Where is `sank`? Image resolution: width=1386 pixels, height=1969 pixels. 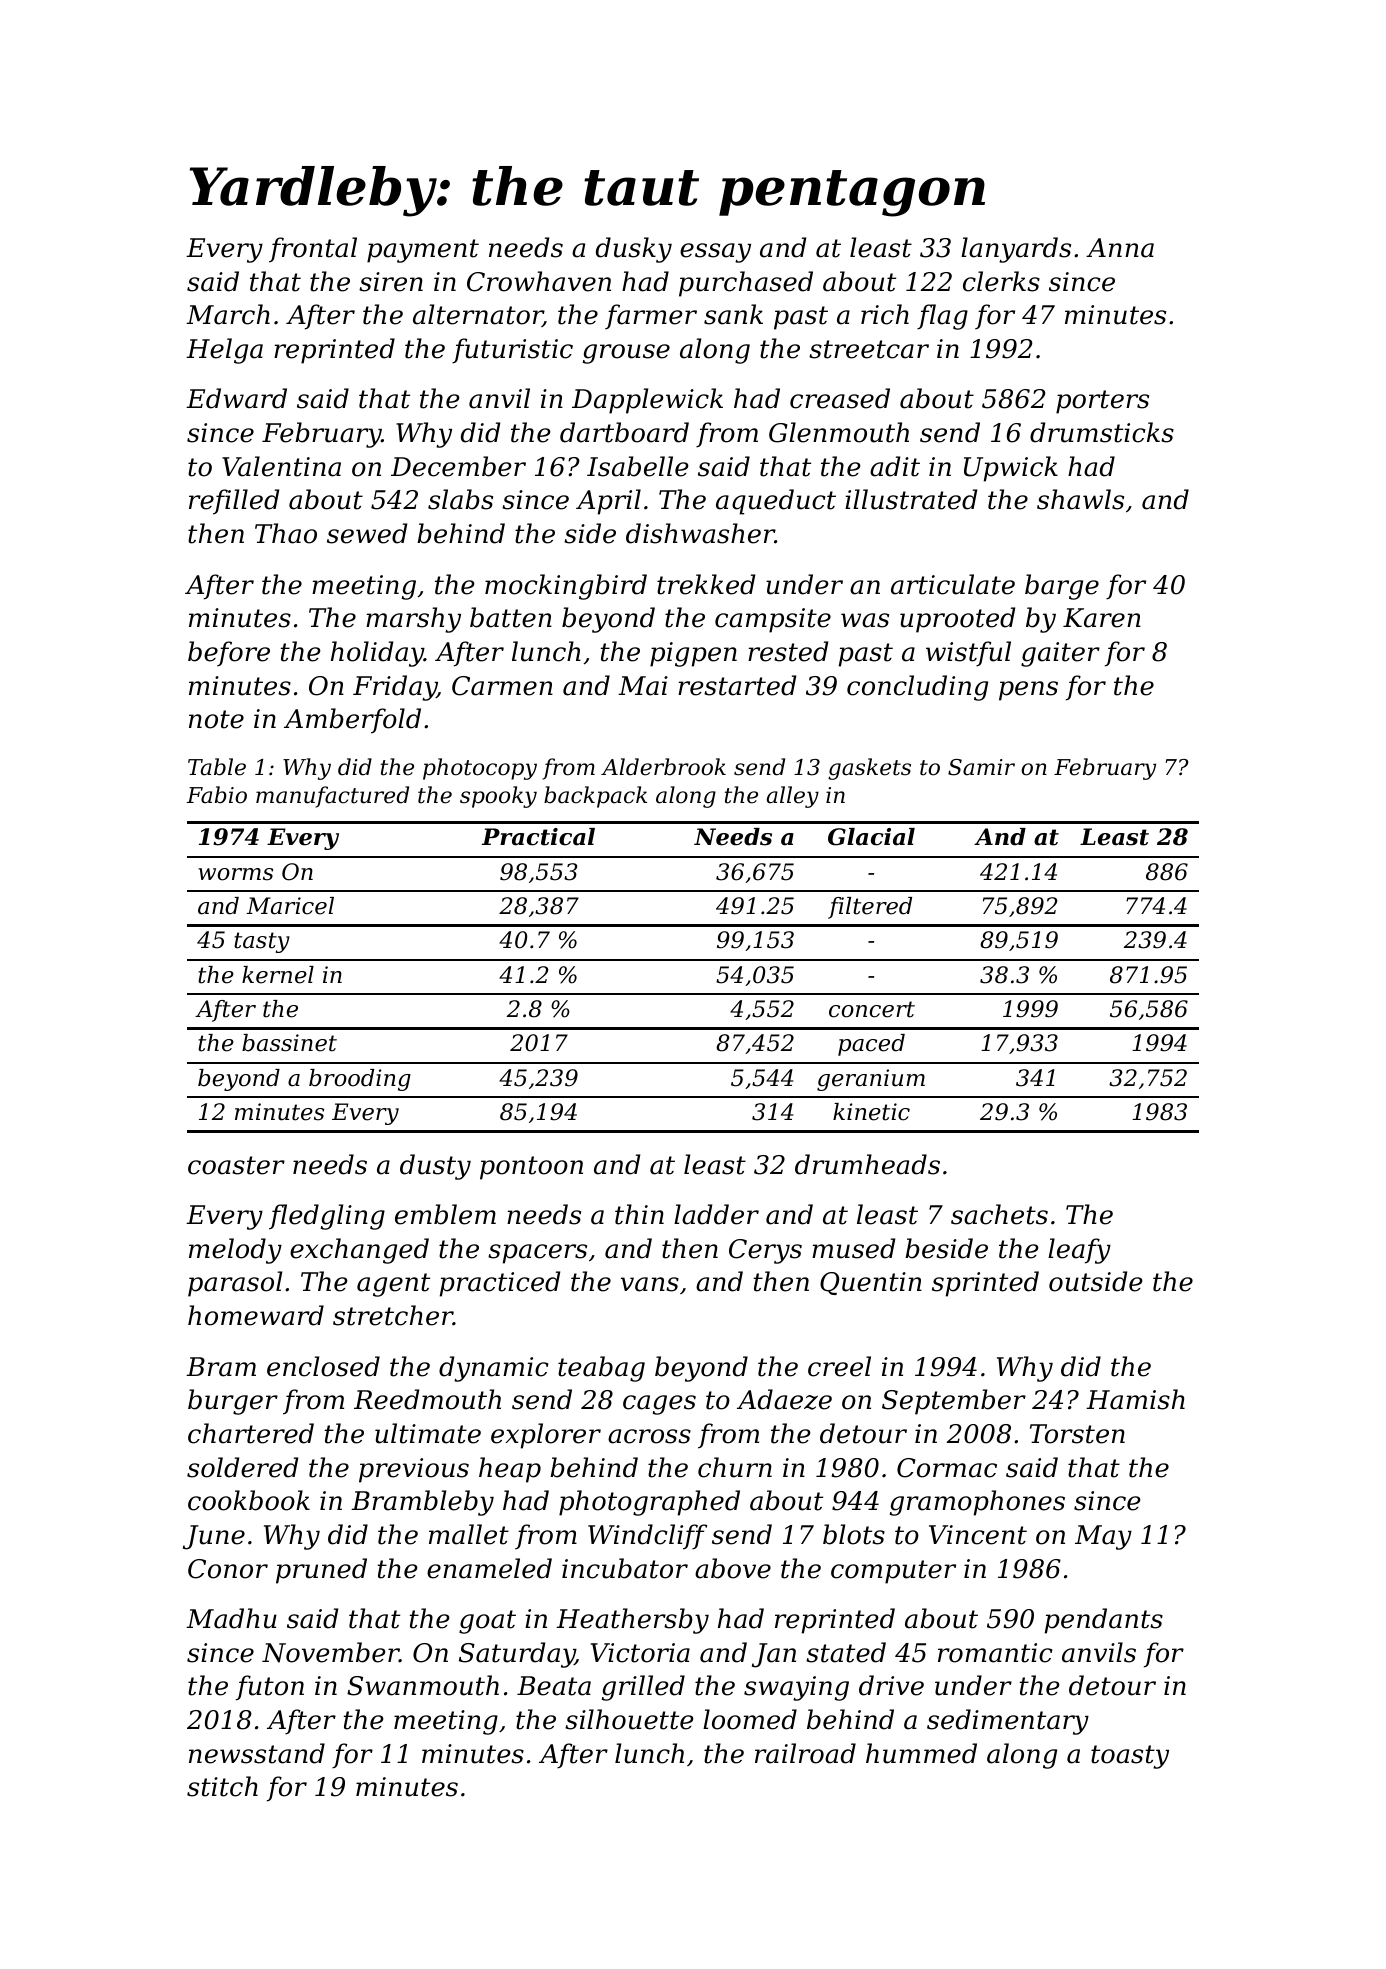 sank is located at coordinates (733, 314).
